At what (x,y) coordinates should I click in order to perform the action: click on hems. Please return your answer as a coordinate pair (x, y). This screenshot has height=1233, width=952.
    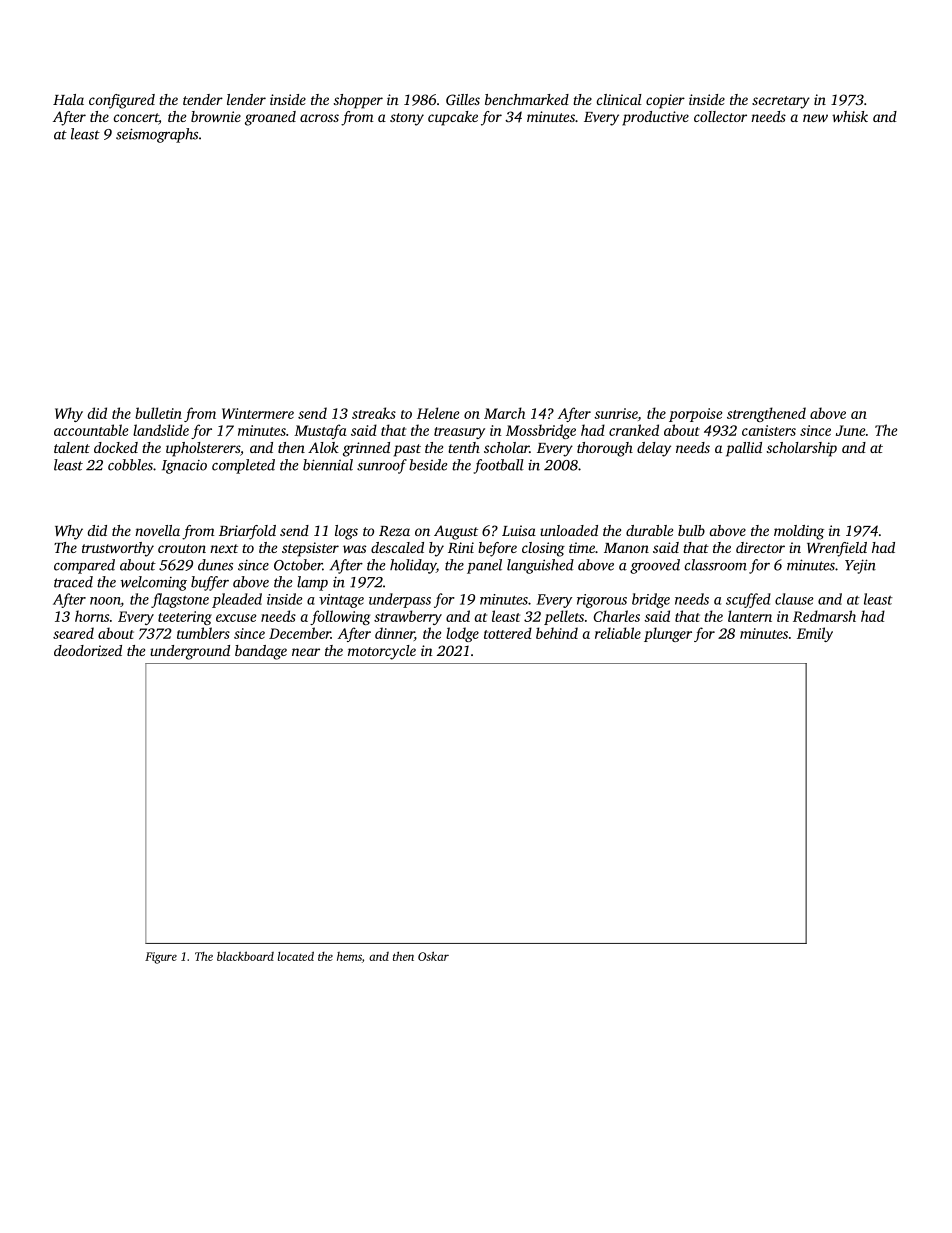
    Looking at the image, I should click on (349, 956).
